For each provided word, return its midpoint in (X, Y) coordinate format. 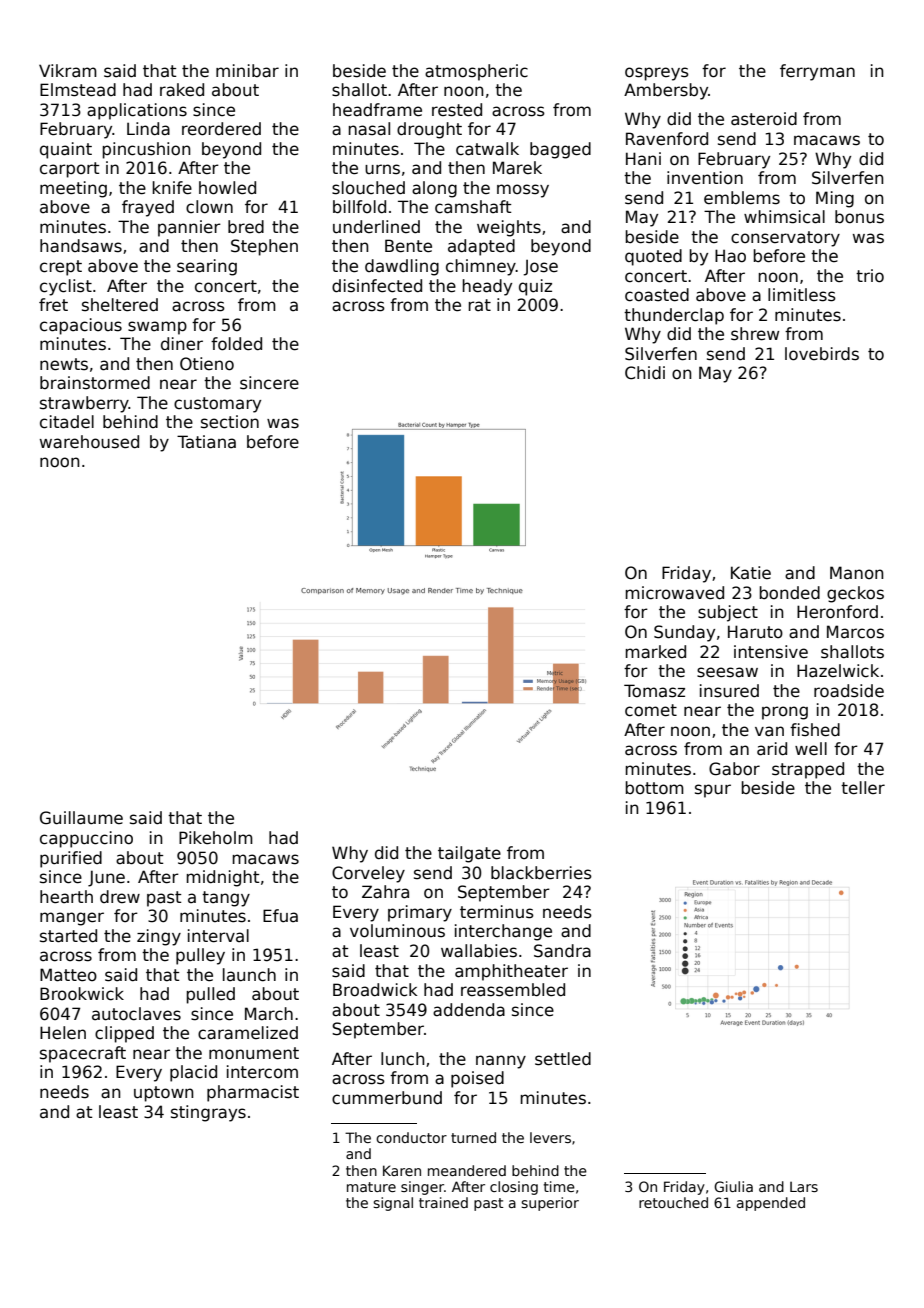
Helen (63, 1033)
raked (182, 90)
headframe (377, 110)
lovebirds (822, 354)
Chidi (645, 373)
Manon (857, 573)
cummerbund (387, 1098)
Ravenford (667, 139)
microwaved (674, 593)
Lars (804, 1187)
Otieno (207, 364)
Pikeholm (216, 838)
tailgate (469, 854)
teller (863, 788)
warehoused (89, 442)
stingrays (208, 1113)
